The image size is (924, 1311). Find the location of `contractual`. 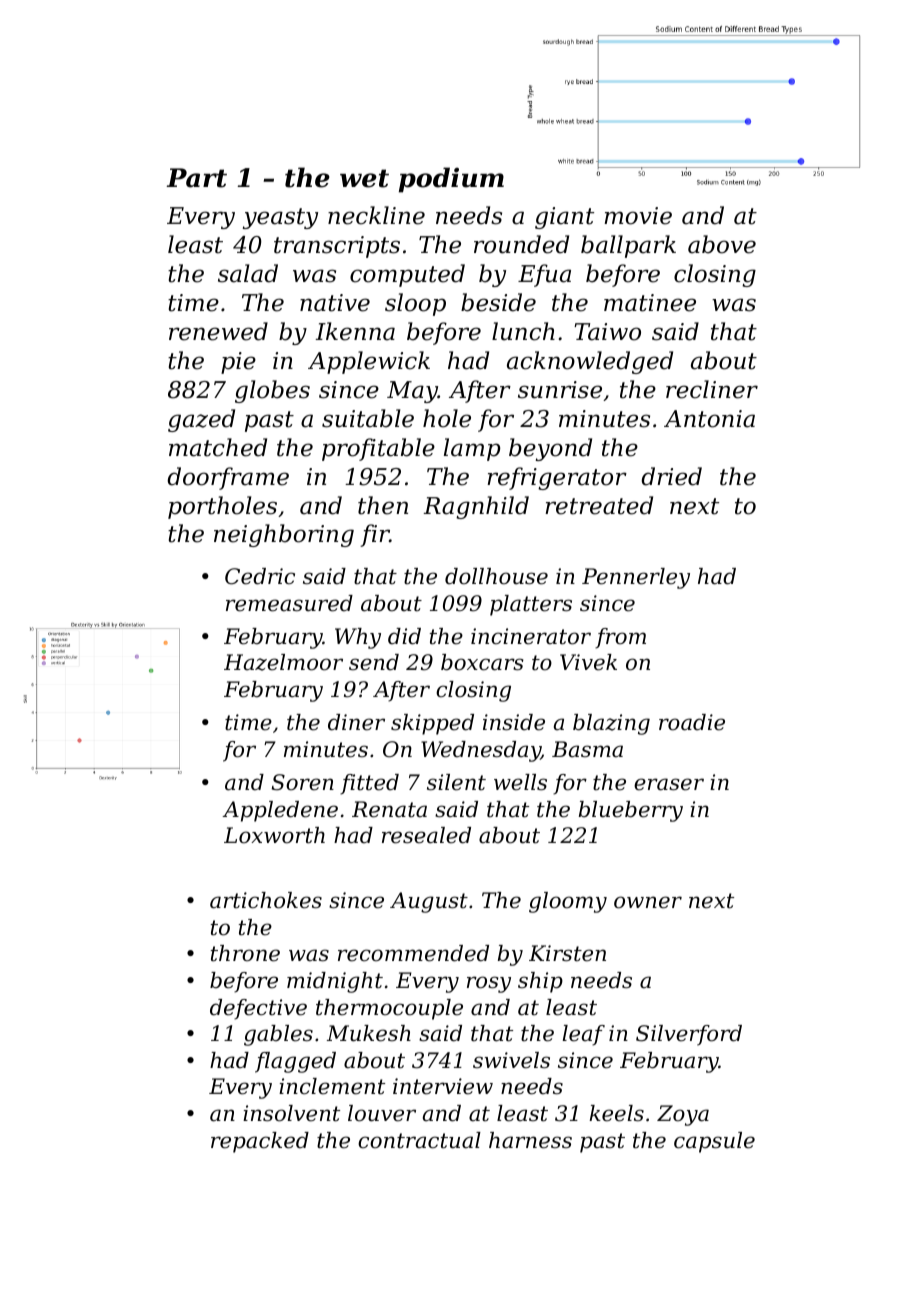

contractual is located at coordinates (419, 1140).
